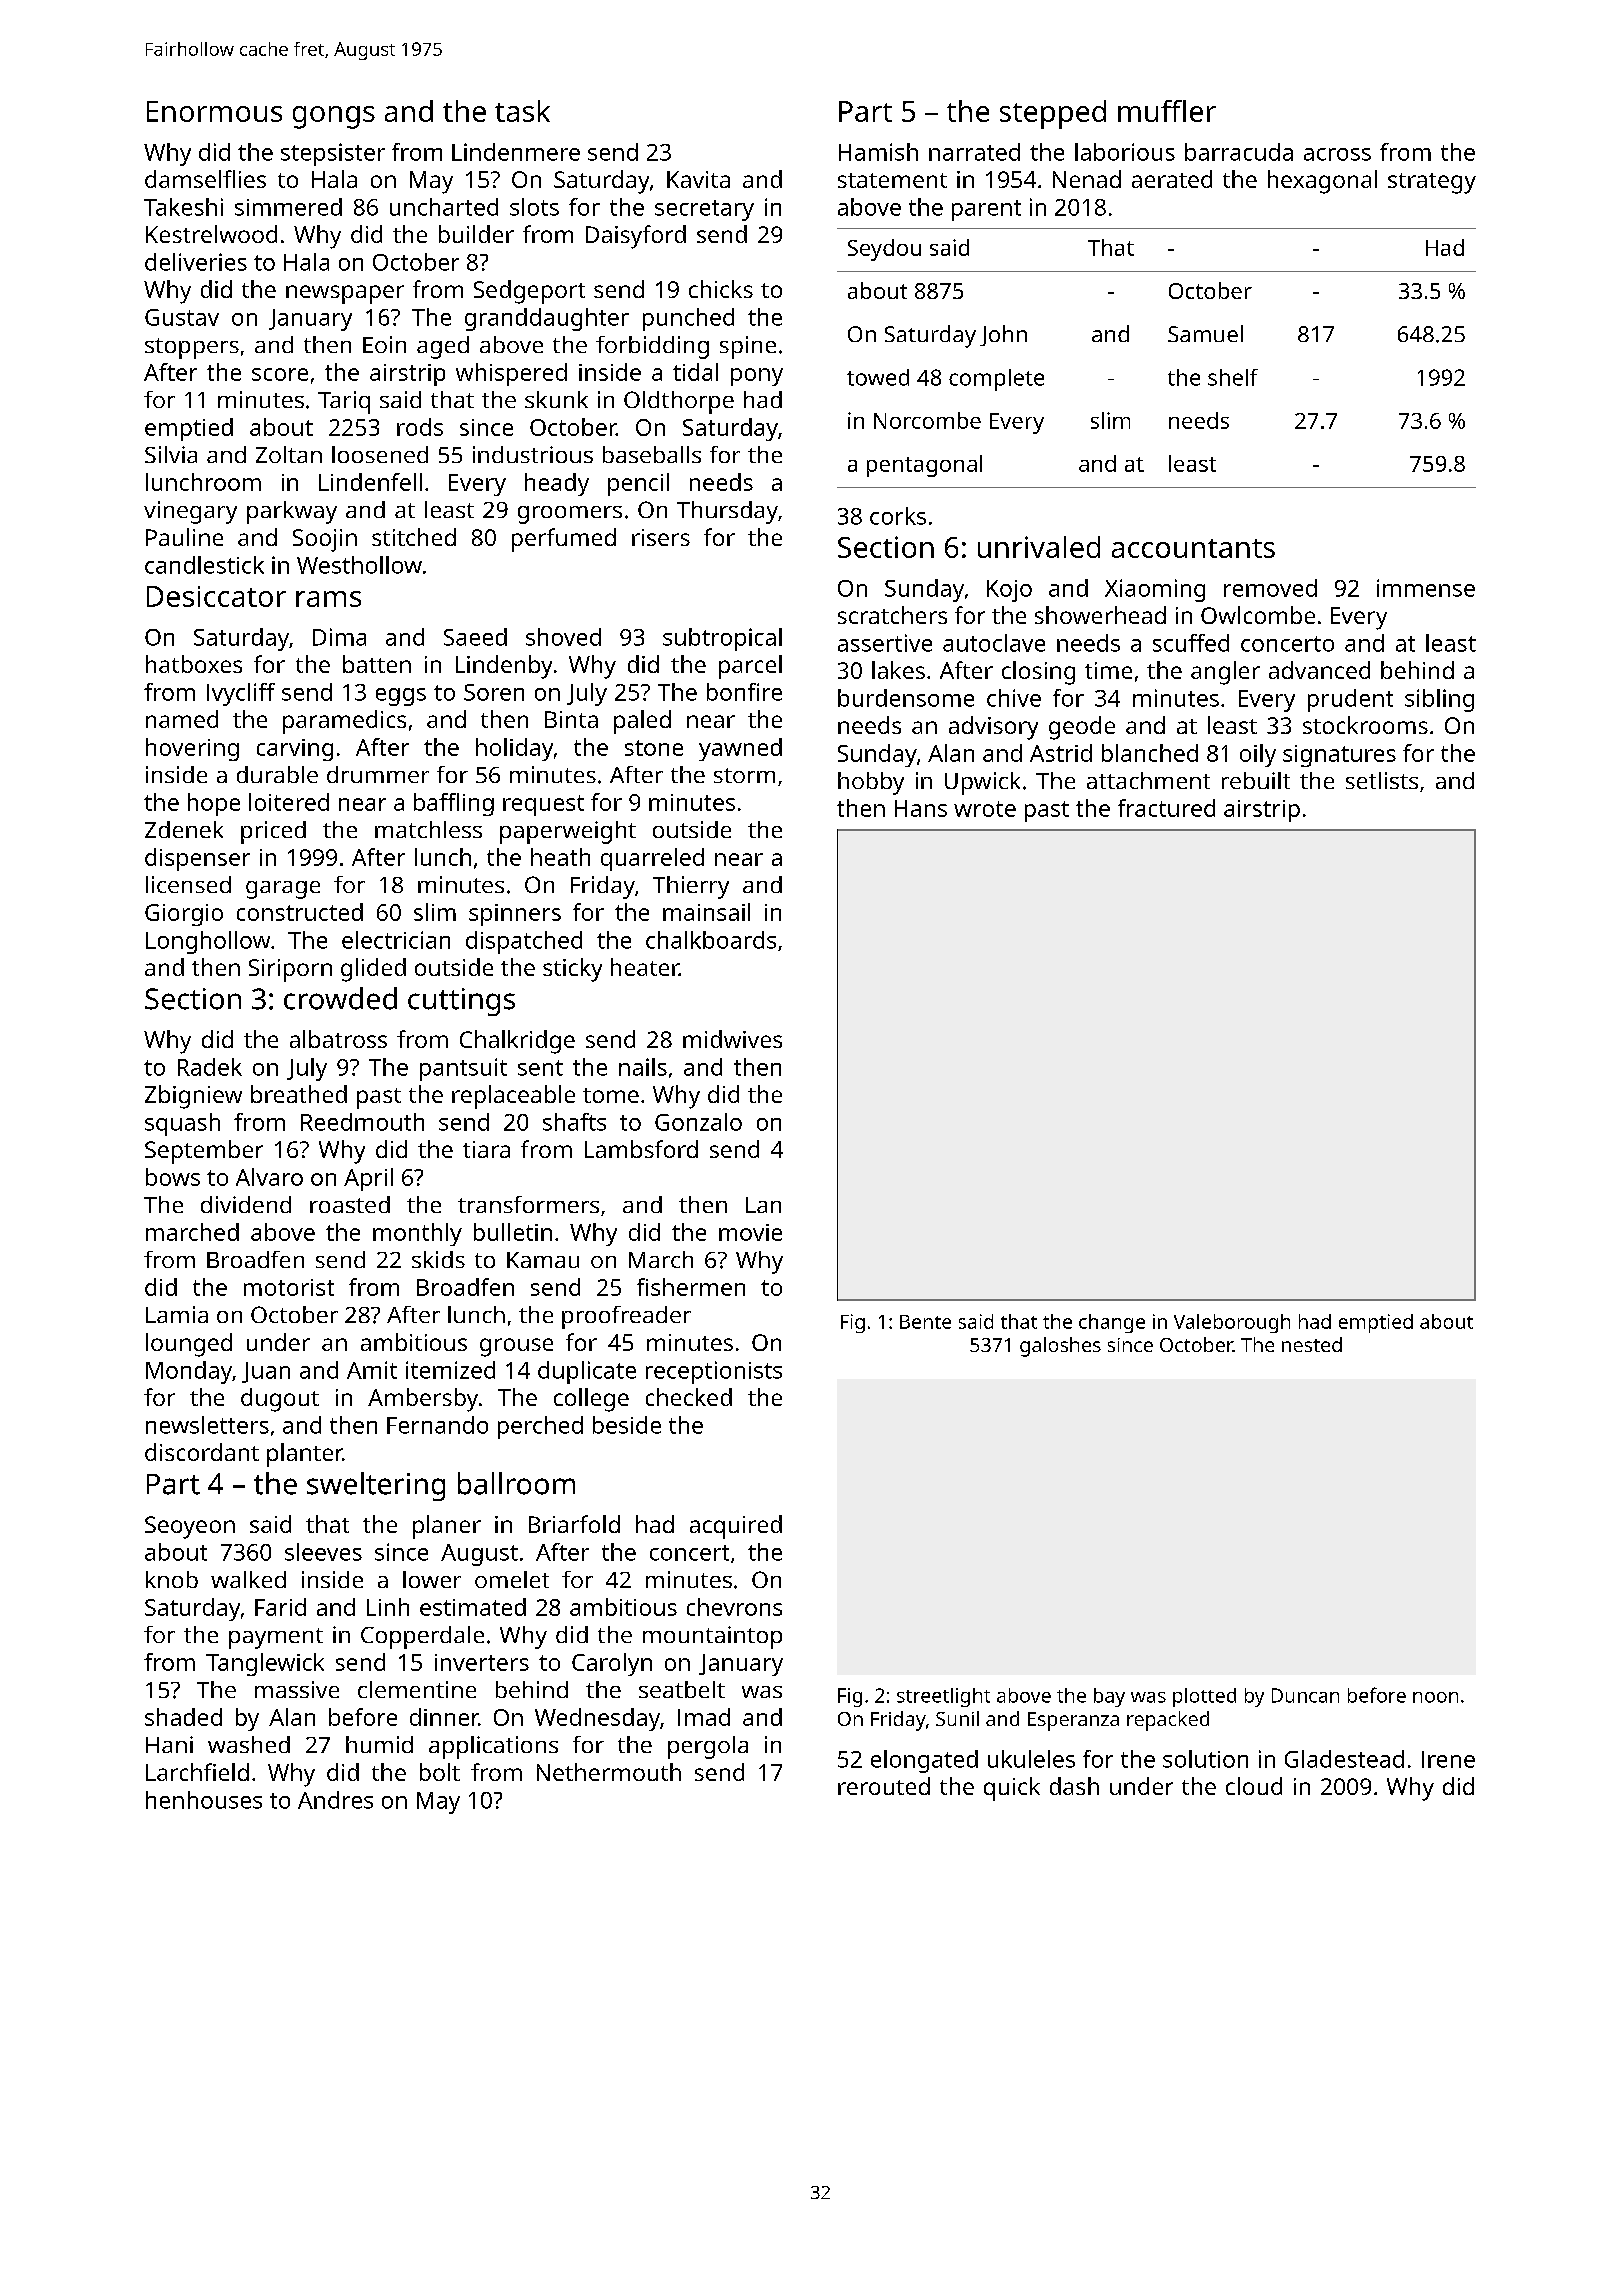 This document has width=1620, height=2292. I want to click on removed, so click(1270, 588).
